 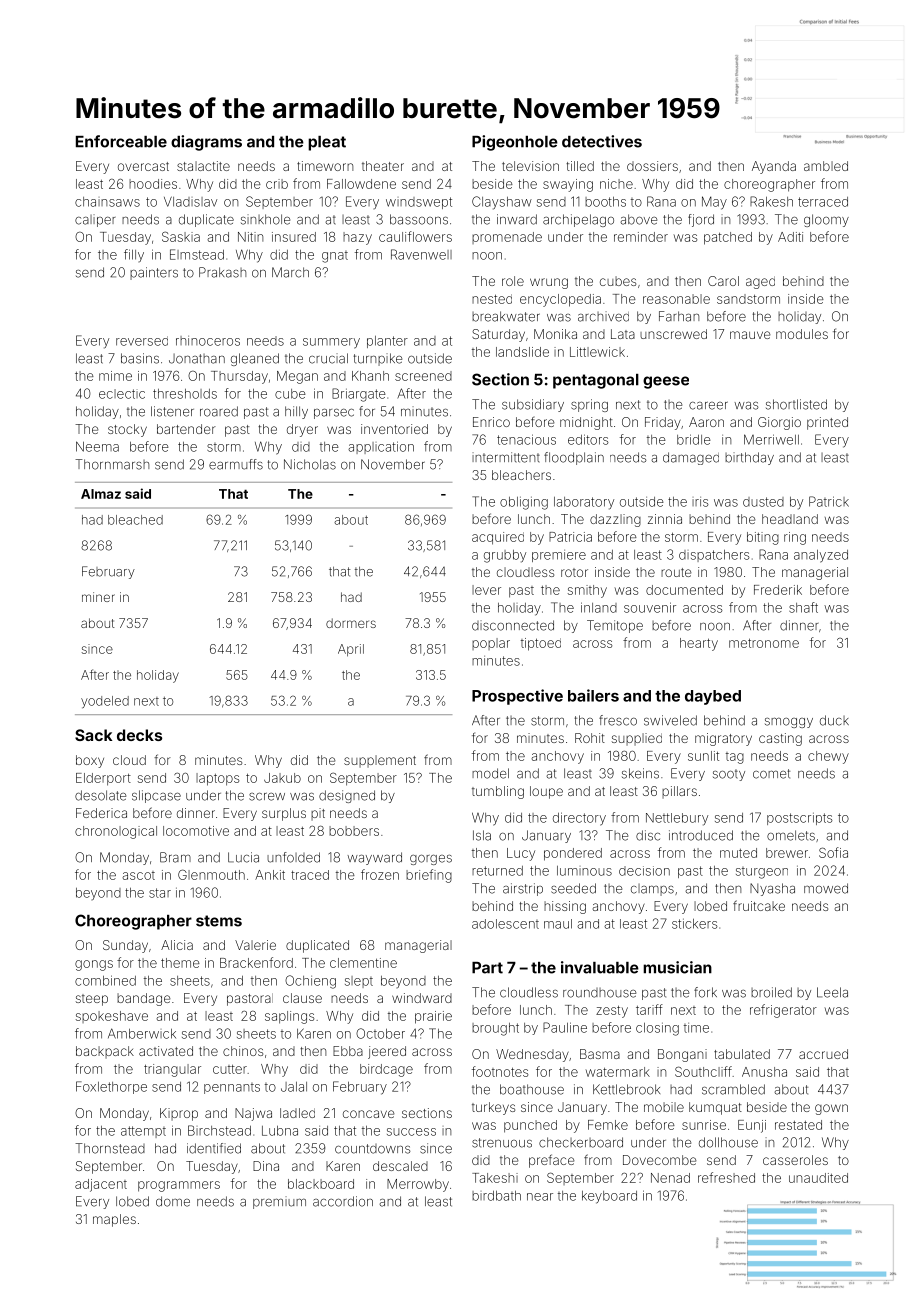 What do you see at coordinates (115, 376) in the page?
I see `mime` at bounding box center [115, 376].
